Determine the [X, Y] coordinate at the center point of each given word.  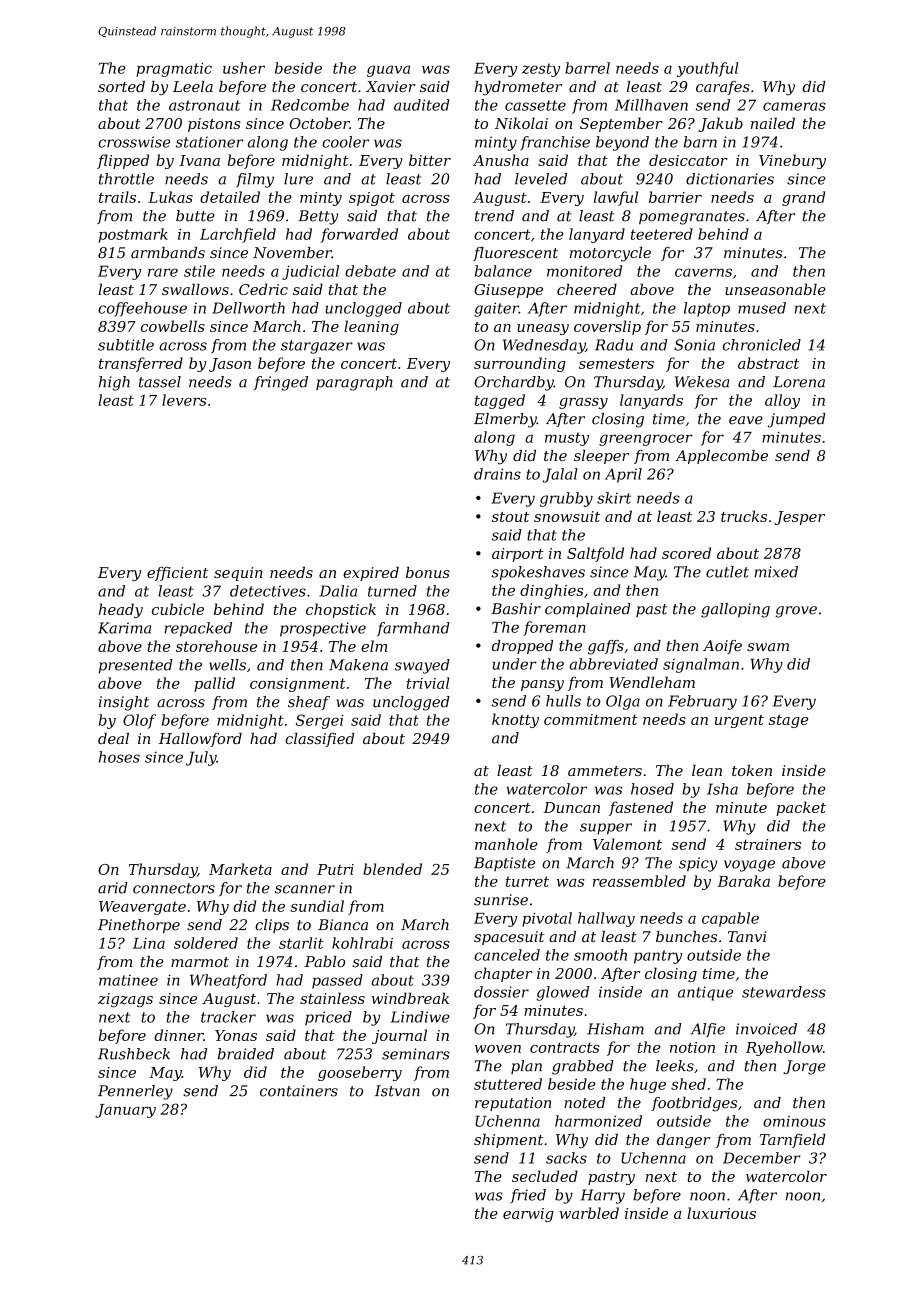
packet [801, 808]
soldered [206, 943]
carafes [723, 88]
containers [299, 1091]
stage [788, 721]
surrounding [520, 364]
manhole [506, 844]
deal [113, 738]
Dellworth [248, 308]
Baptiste [504, 864]
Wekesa [702, 382]
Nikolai [521, 123]
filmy [255, 180]
